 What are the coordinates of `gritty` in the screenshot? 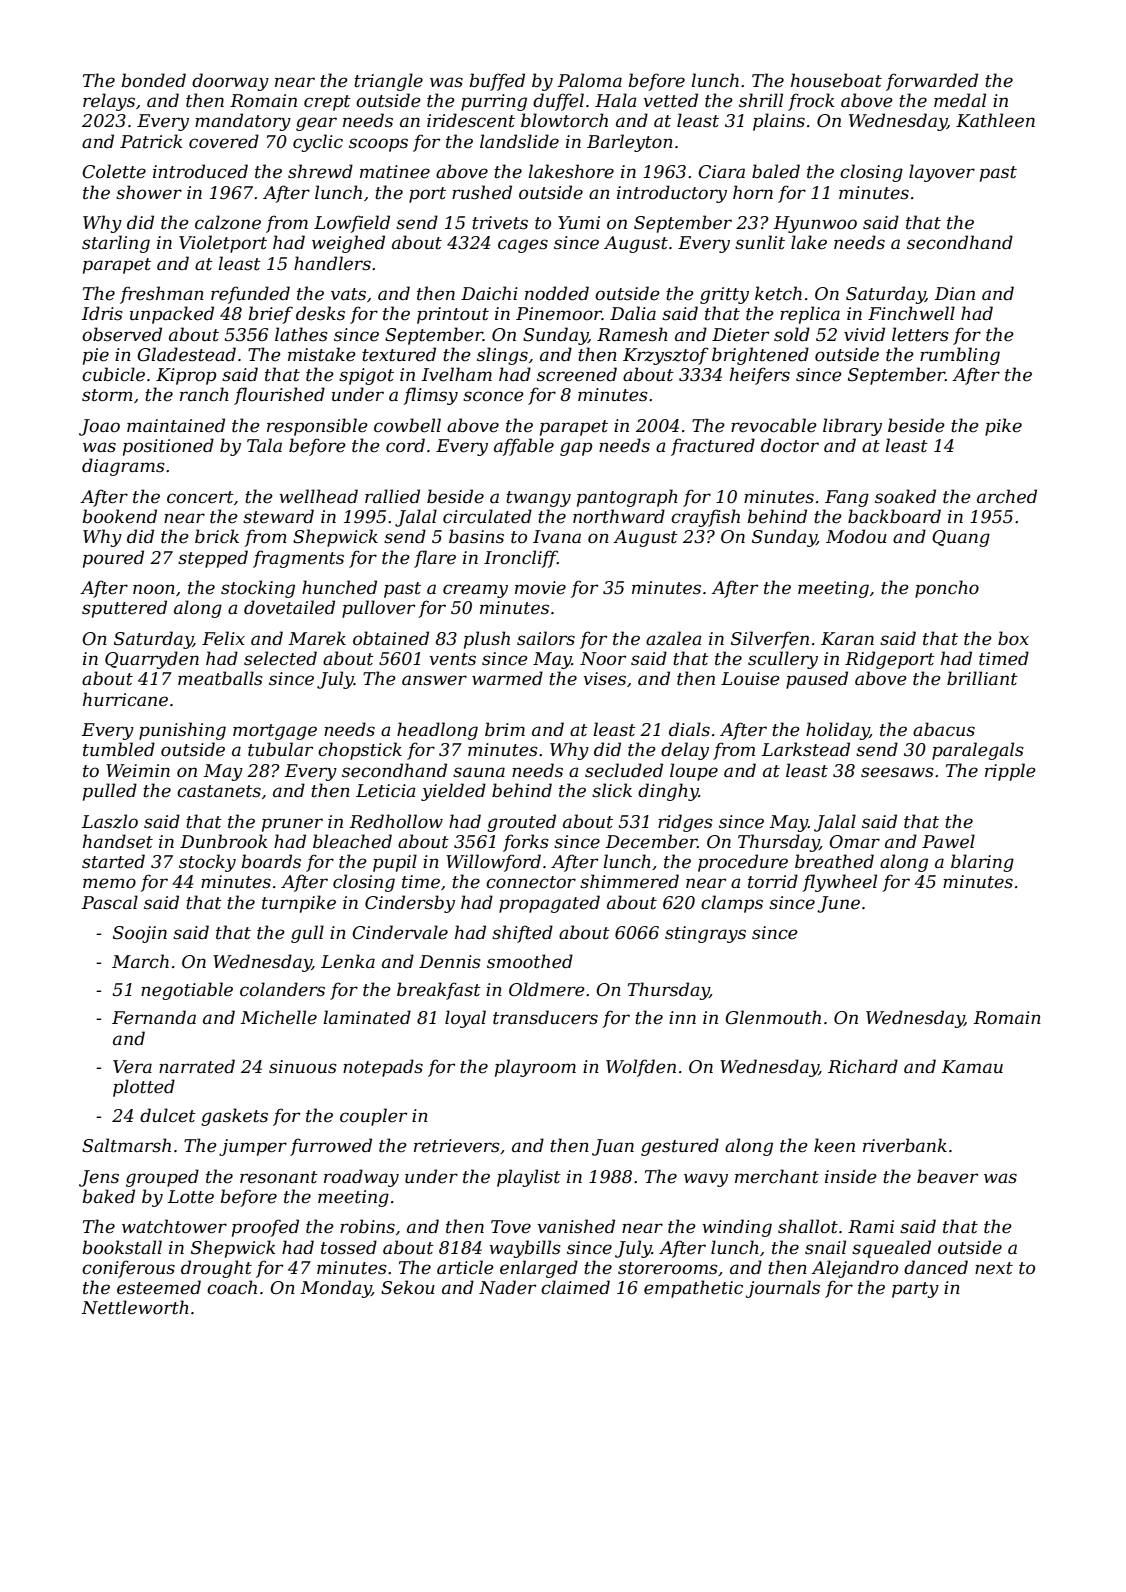 It's located at (724, 295).
